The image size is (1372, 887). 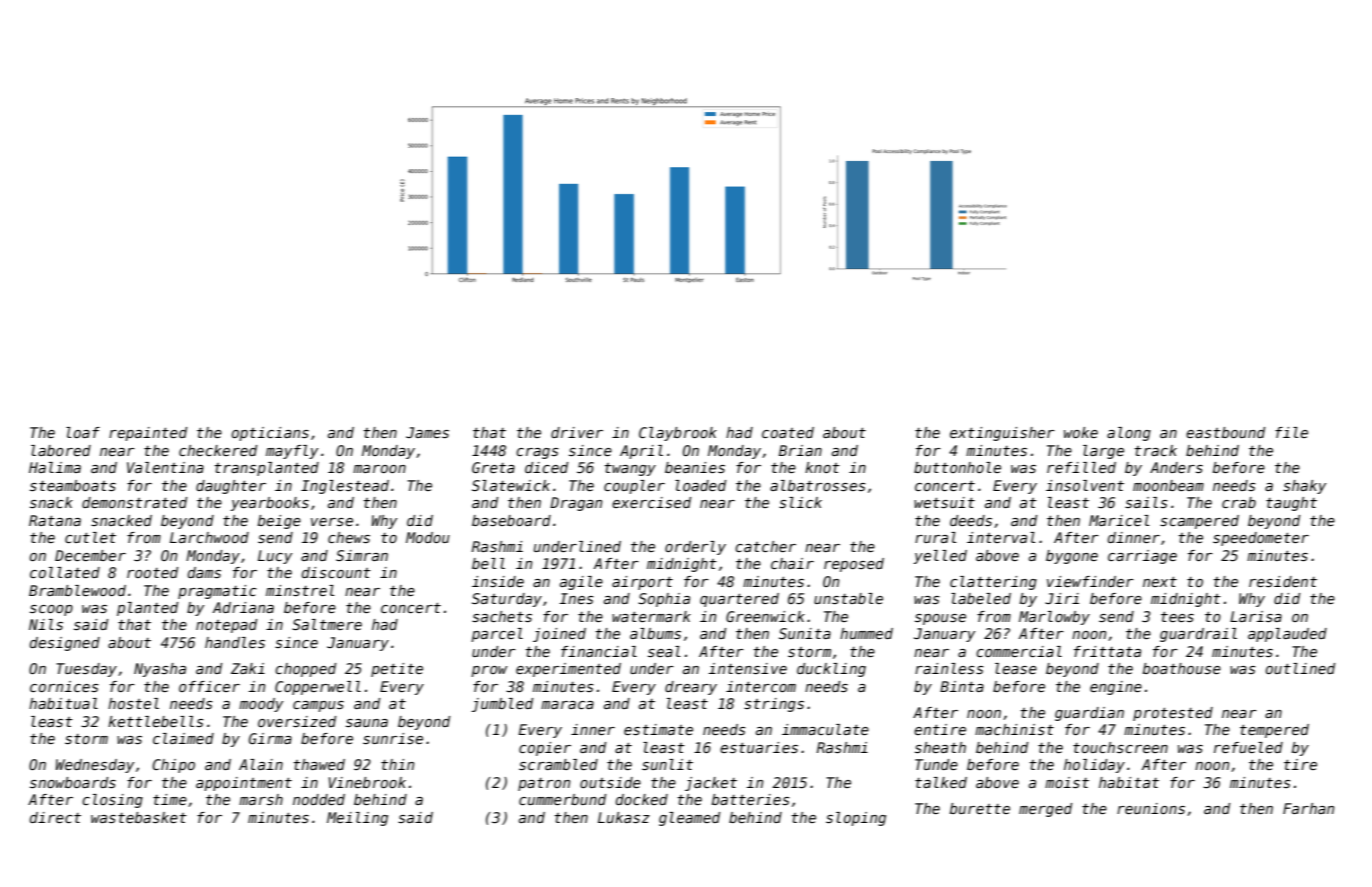 I want to click on direct, so click(x=55, y=817).
